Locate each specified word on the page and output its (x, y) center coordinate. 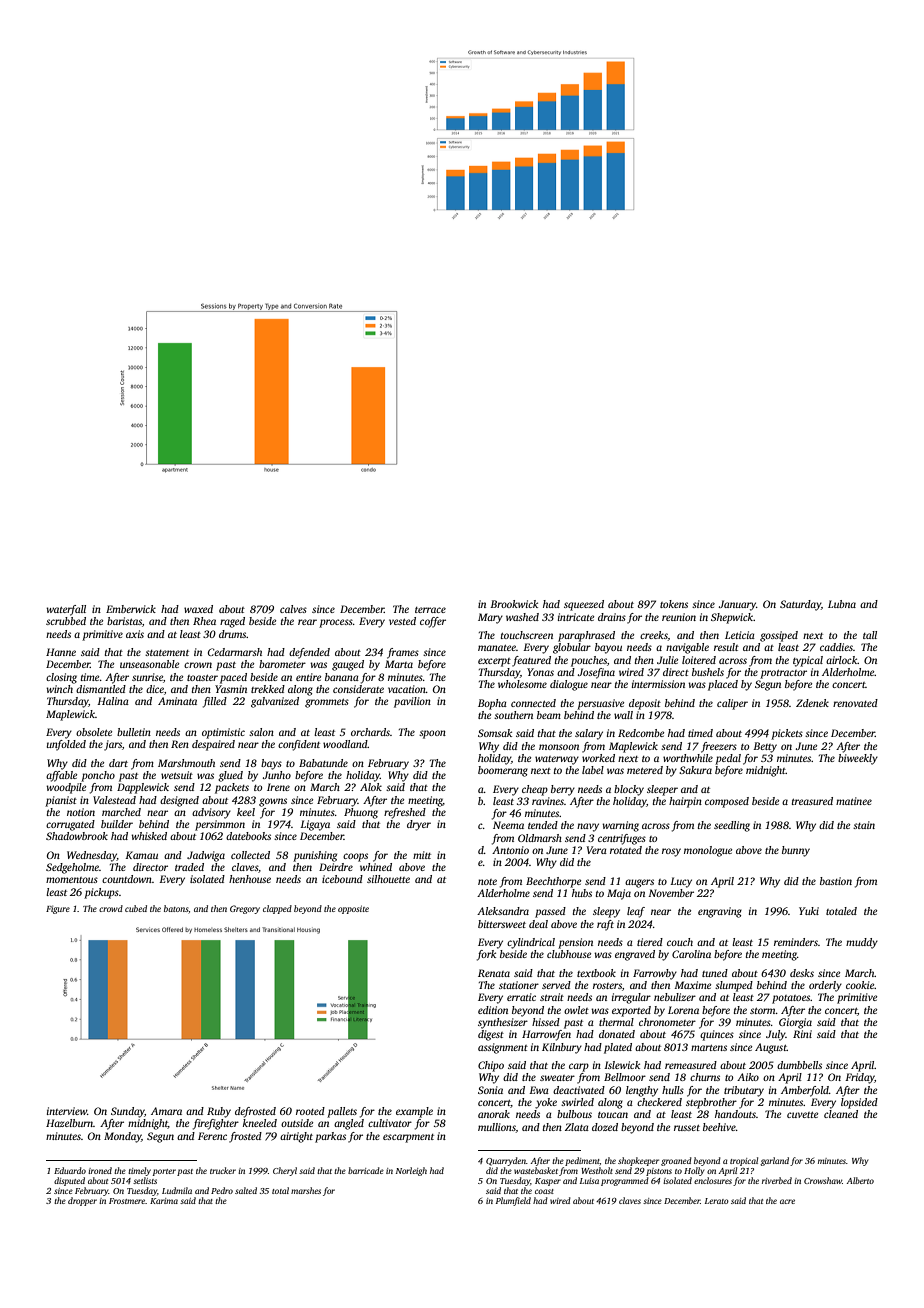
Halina (113, 701)
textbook (596, 973)
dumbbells (799, 1065)
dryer (419, 825)
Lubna (842, 604)
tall (870, 635)
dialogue (569, 685)
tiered (650, 942)
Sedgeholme (72, 868)
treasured (812, 801)
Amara (166, 1111)
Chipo (491, 1066)
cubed (136, 908)
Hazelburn (69, 1123)
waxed (198, 609)
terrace (430, 610)
